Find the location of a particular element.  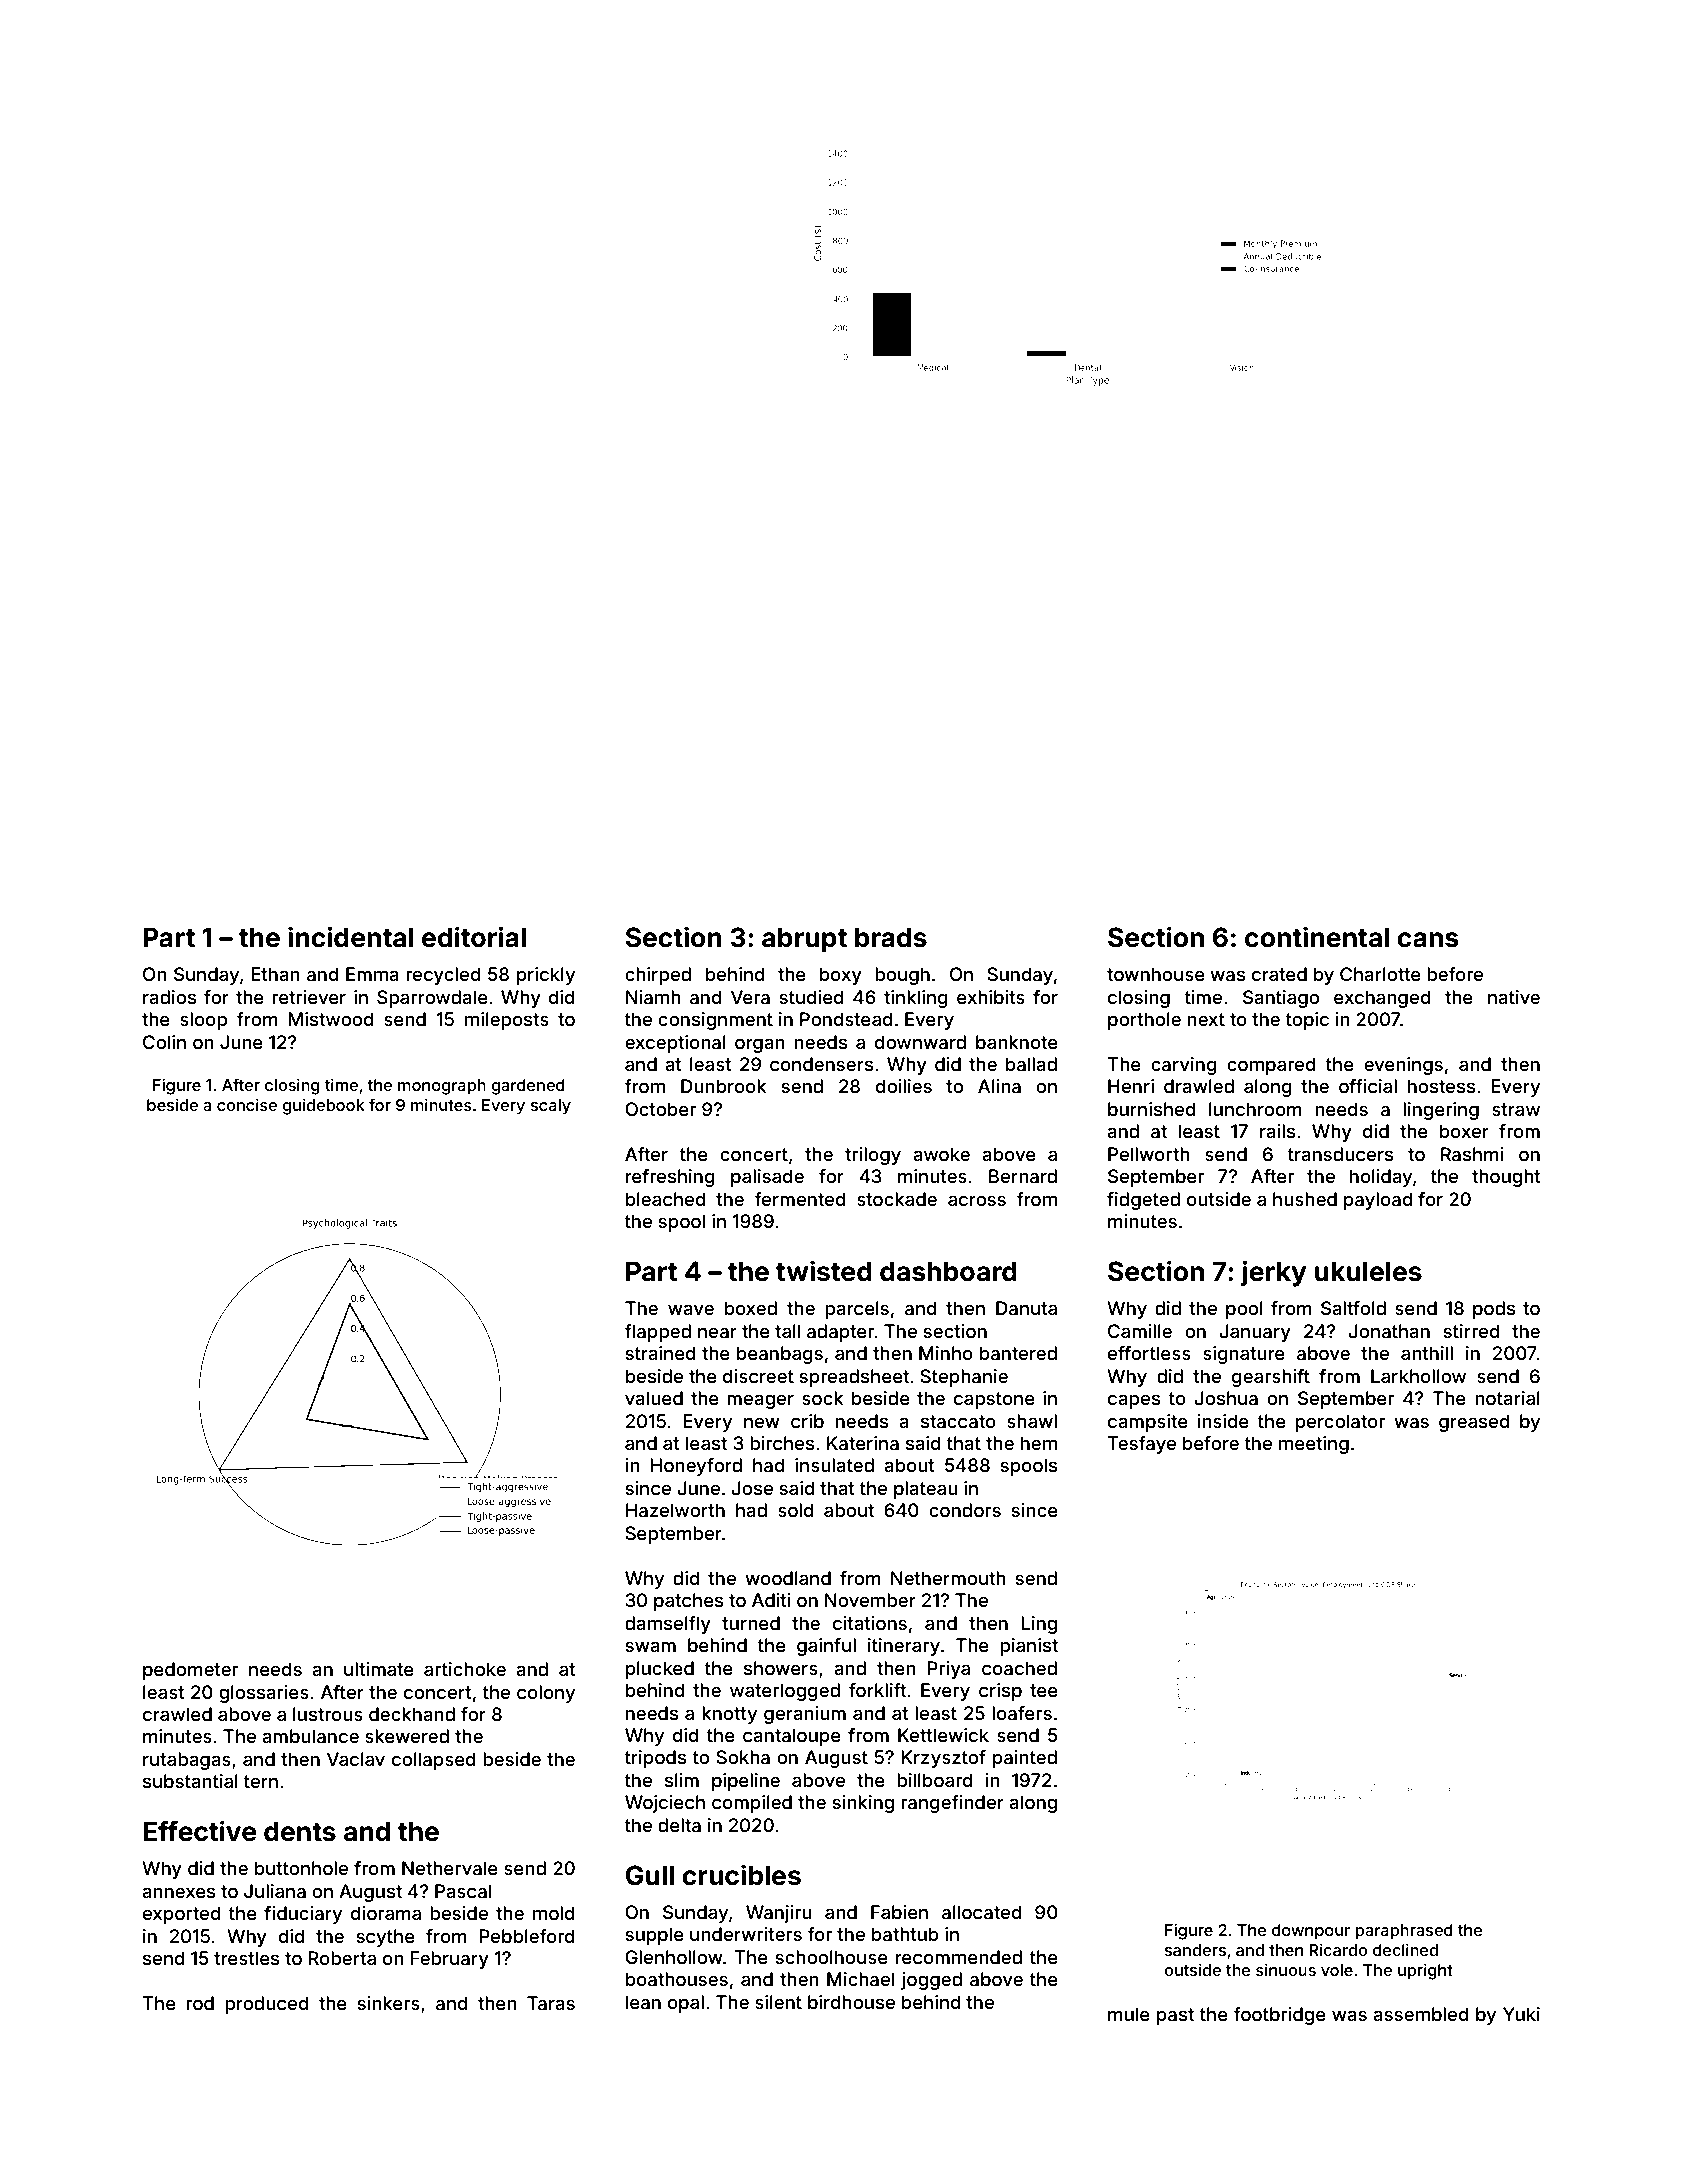

Alina is located at coordinates (999, 1086).
